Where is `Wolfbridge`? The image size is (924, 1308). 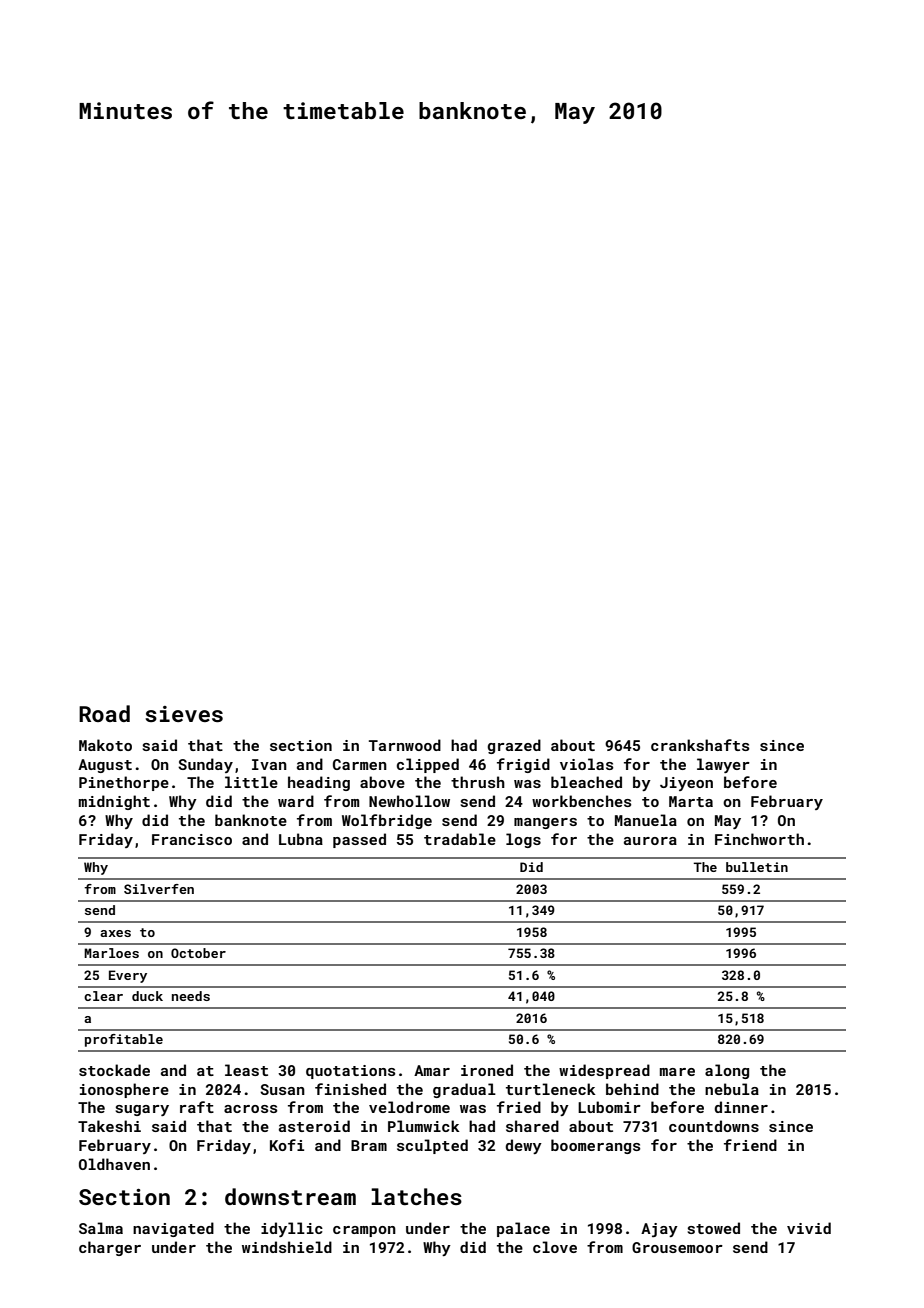 Wolfbridge is located at coordinates (387, 821).
